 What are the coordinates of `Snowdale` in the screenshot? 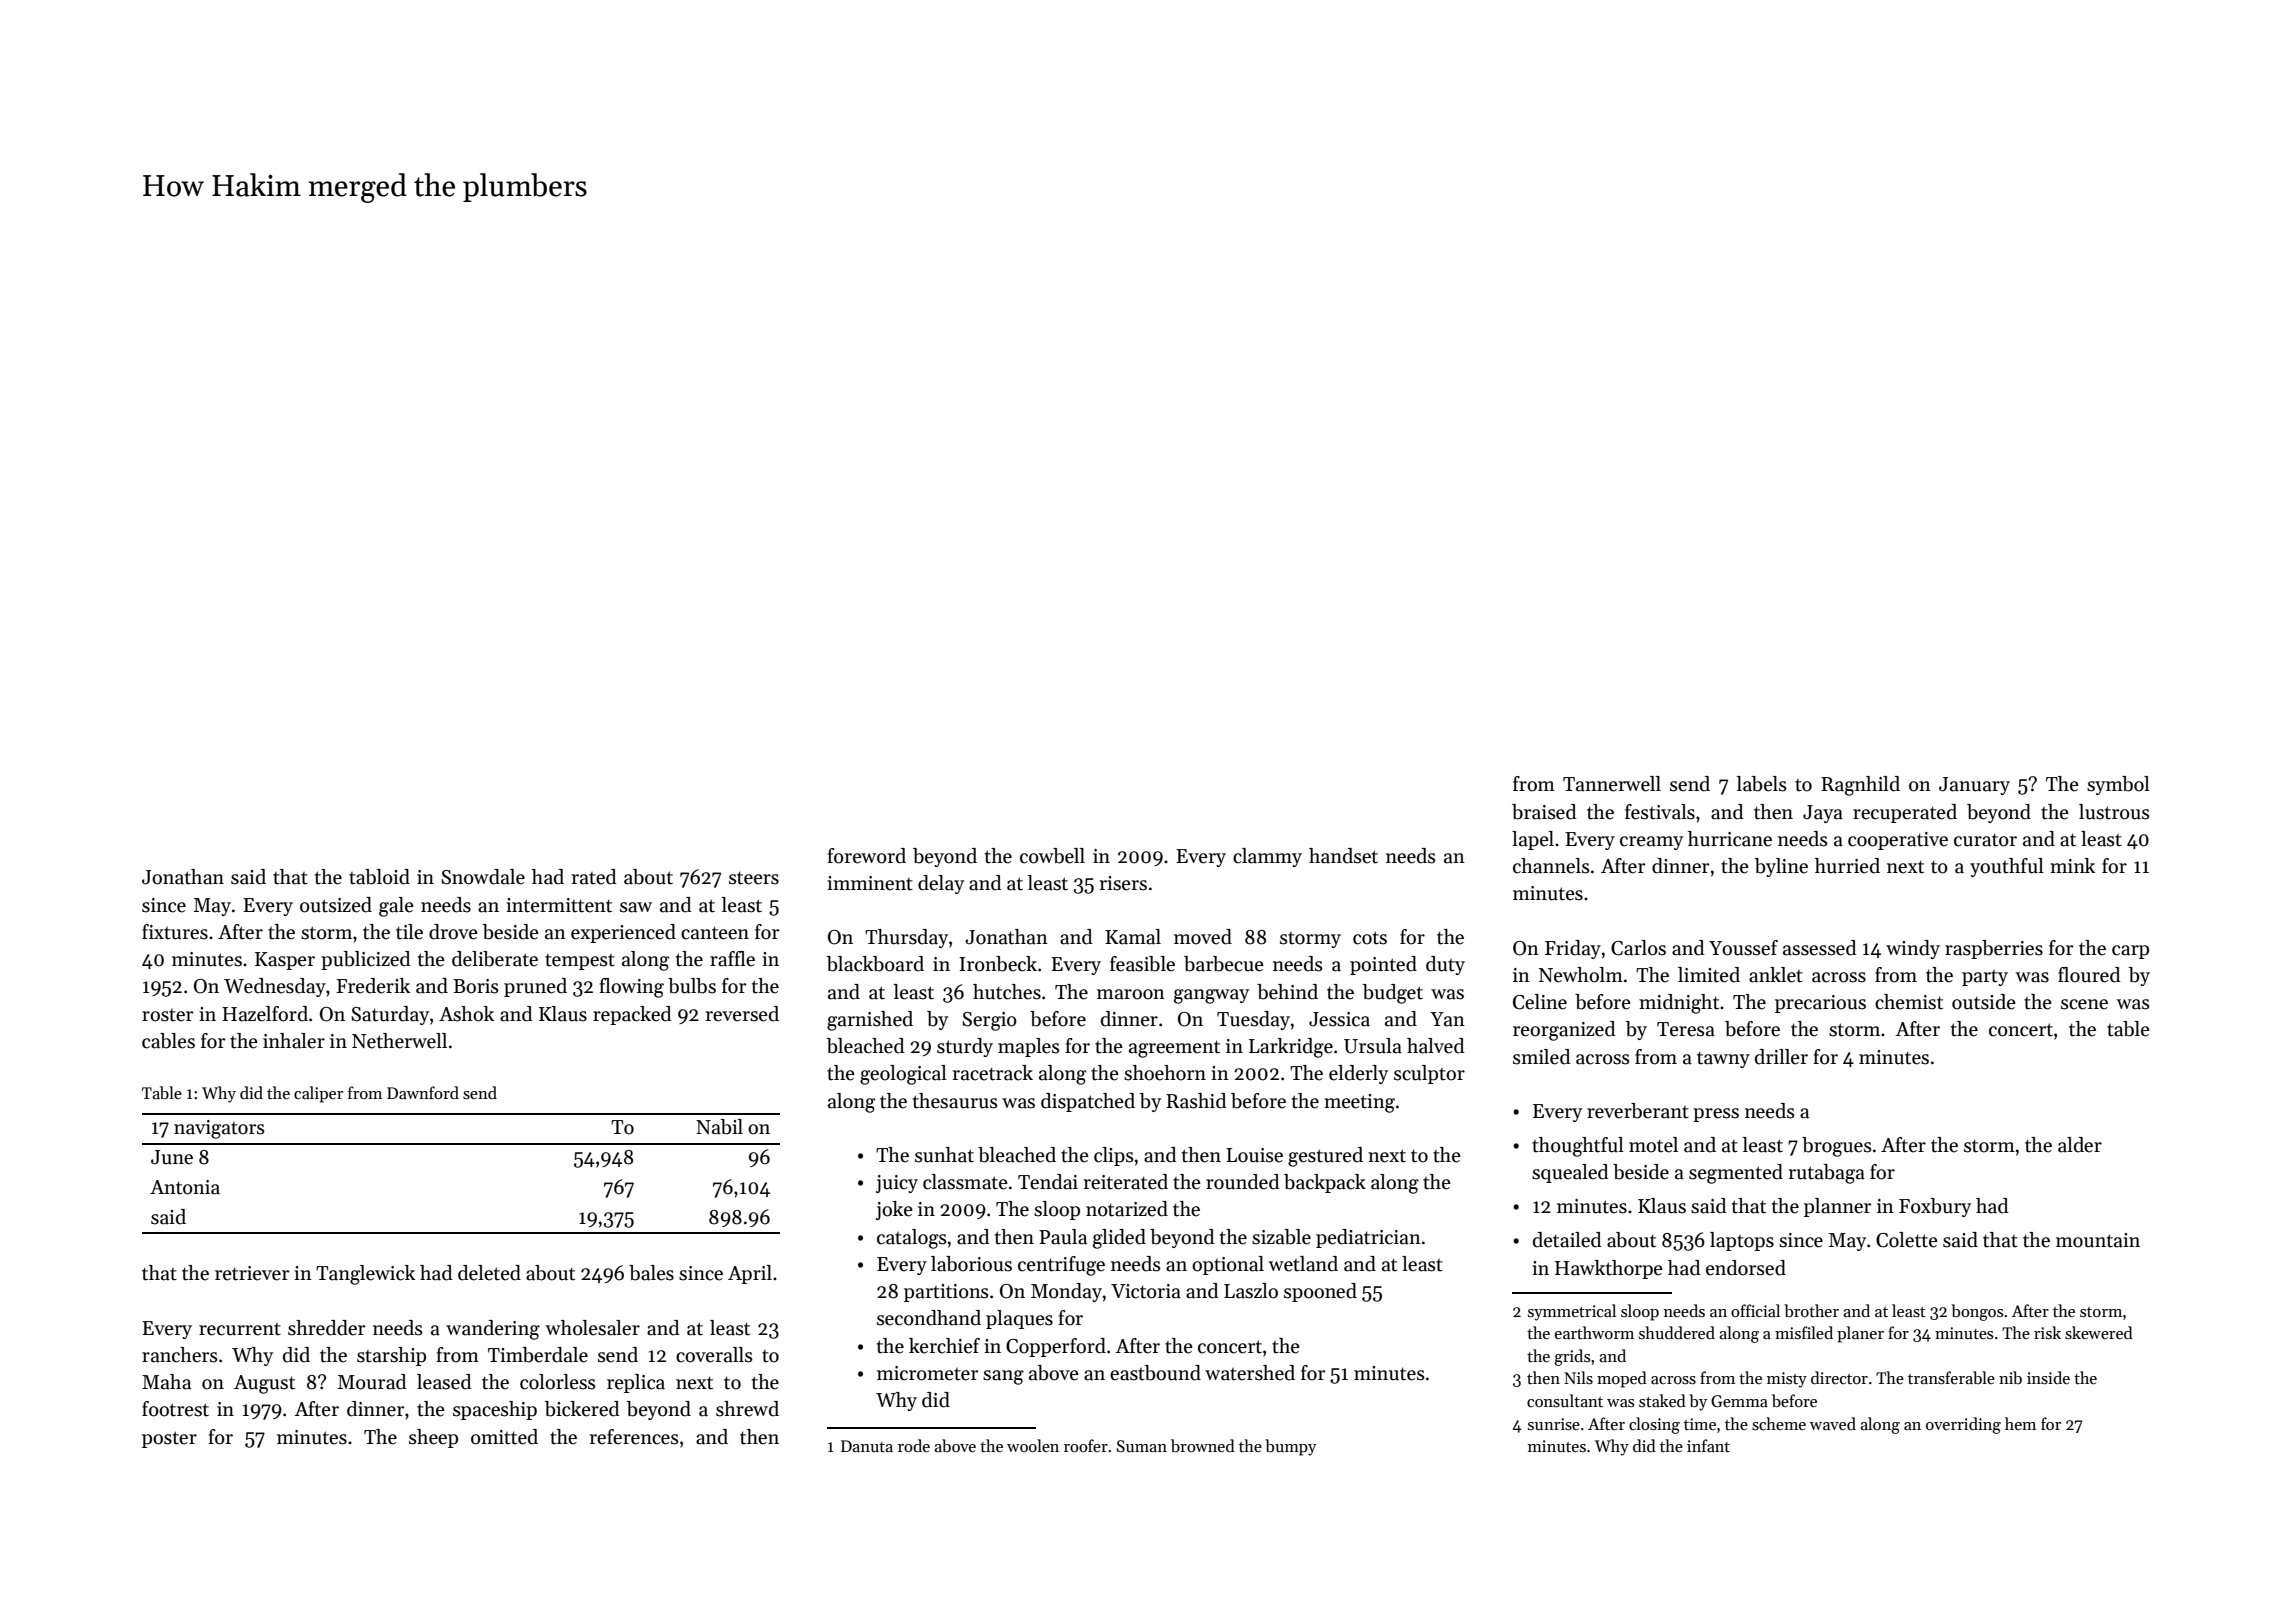 It's located at (483, 877).
